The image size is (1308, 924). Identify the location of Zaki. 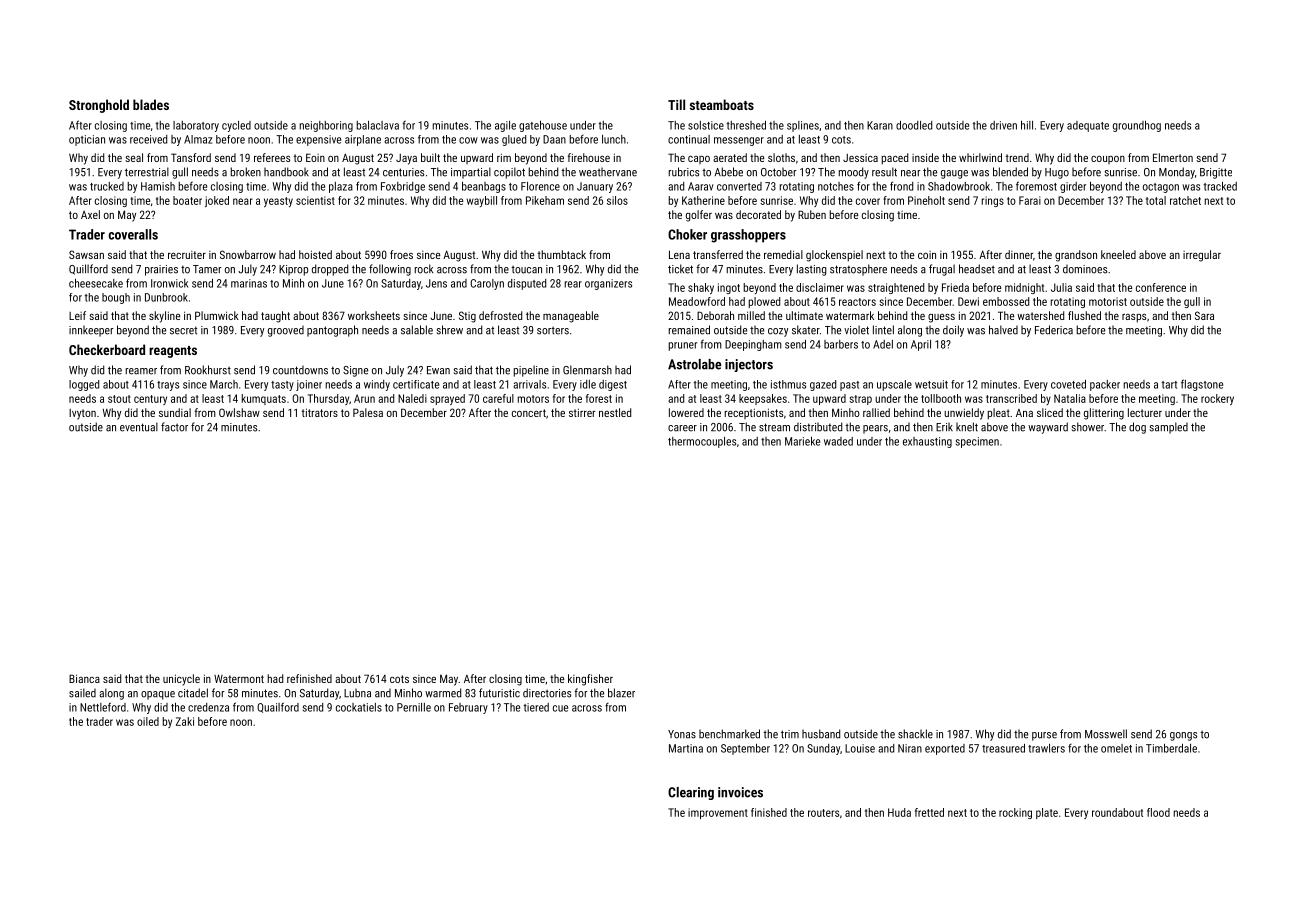
(185, 721).
